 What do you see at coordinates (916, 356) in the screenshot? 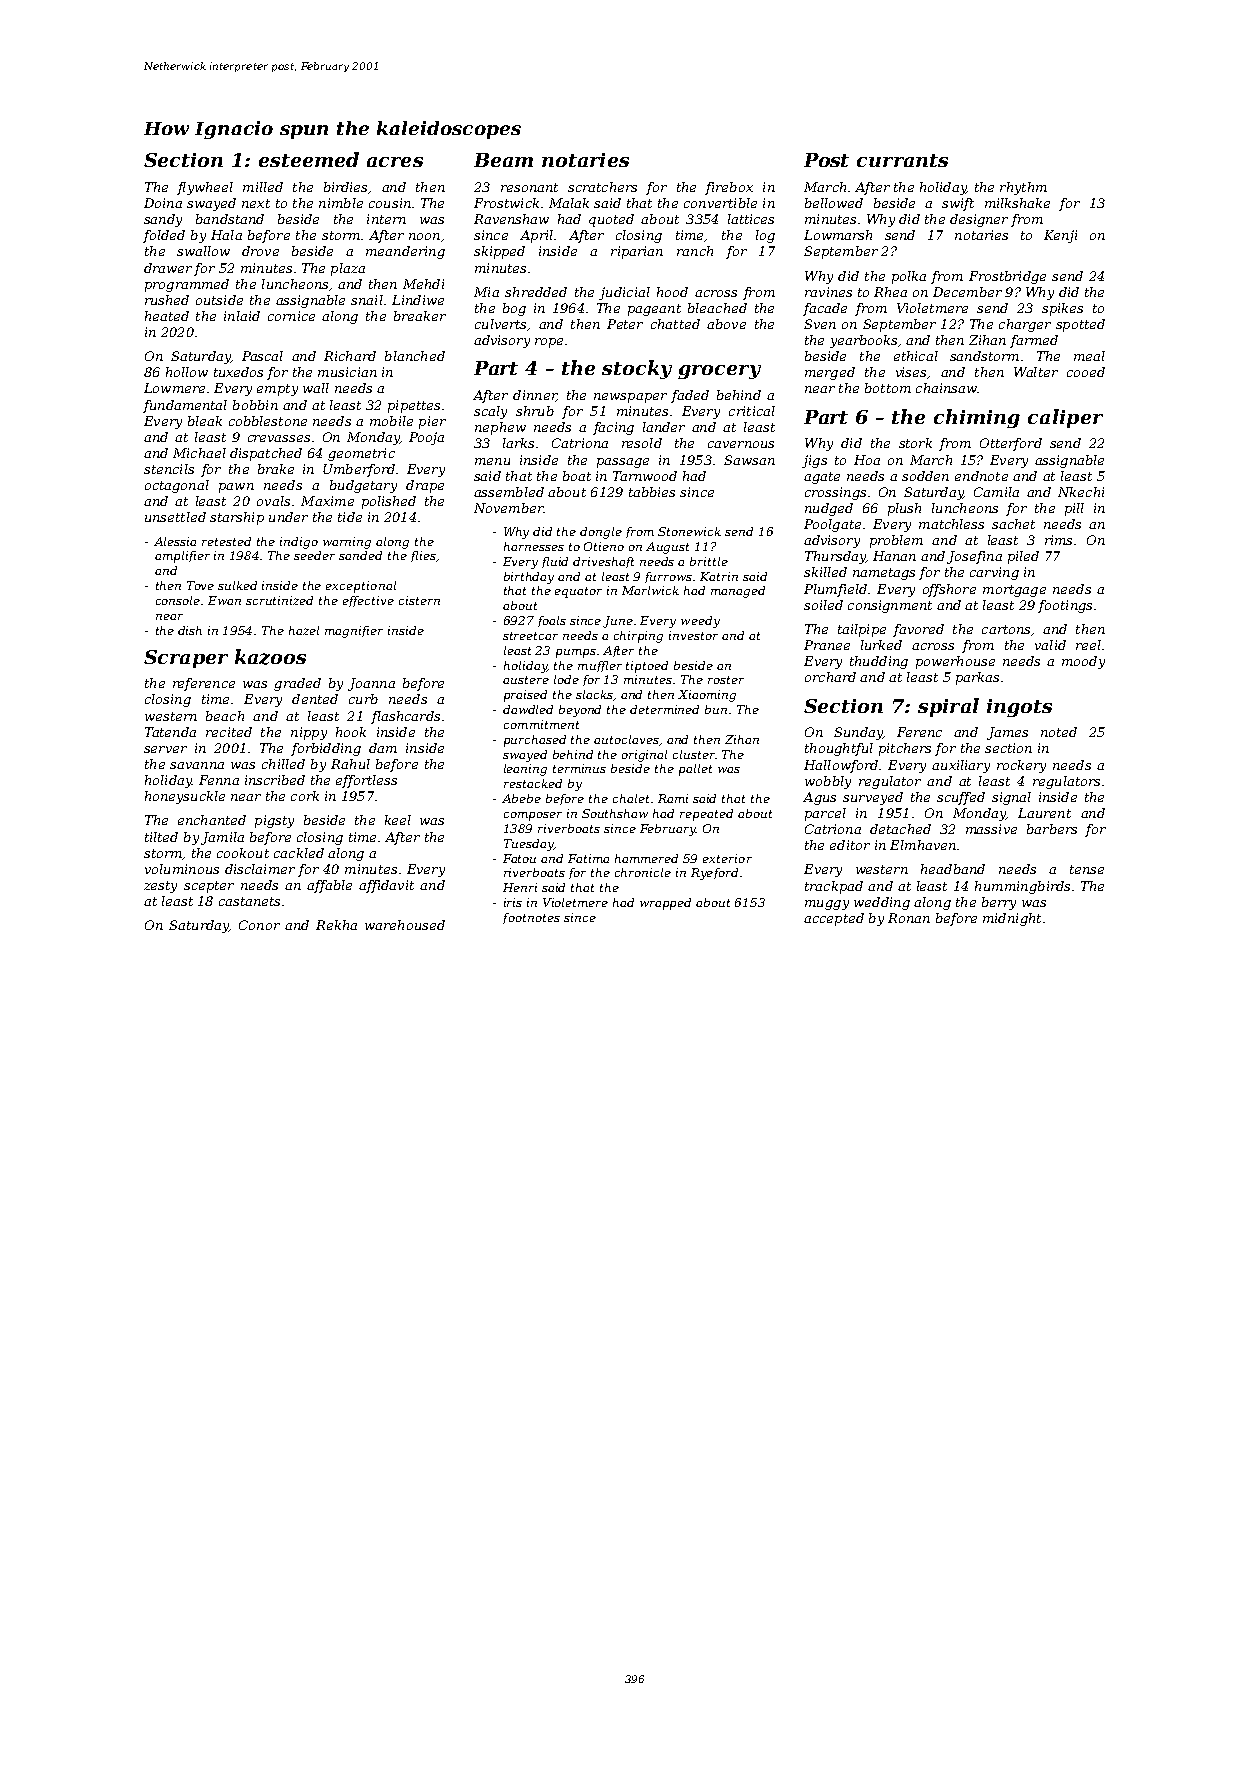
I see `ethical` at bounding box center [916, 356].
